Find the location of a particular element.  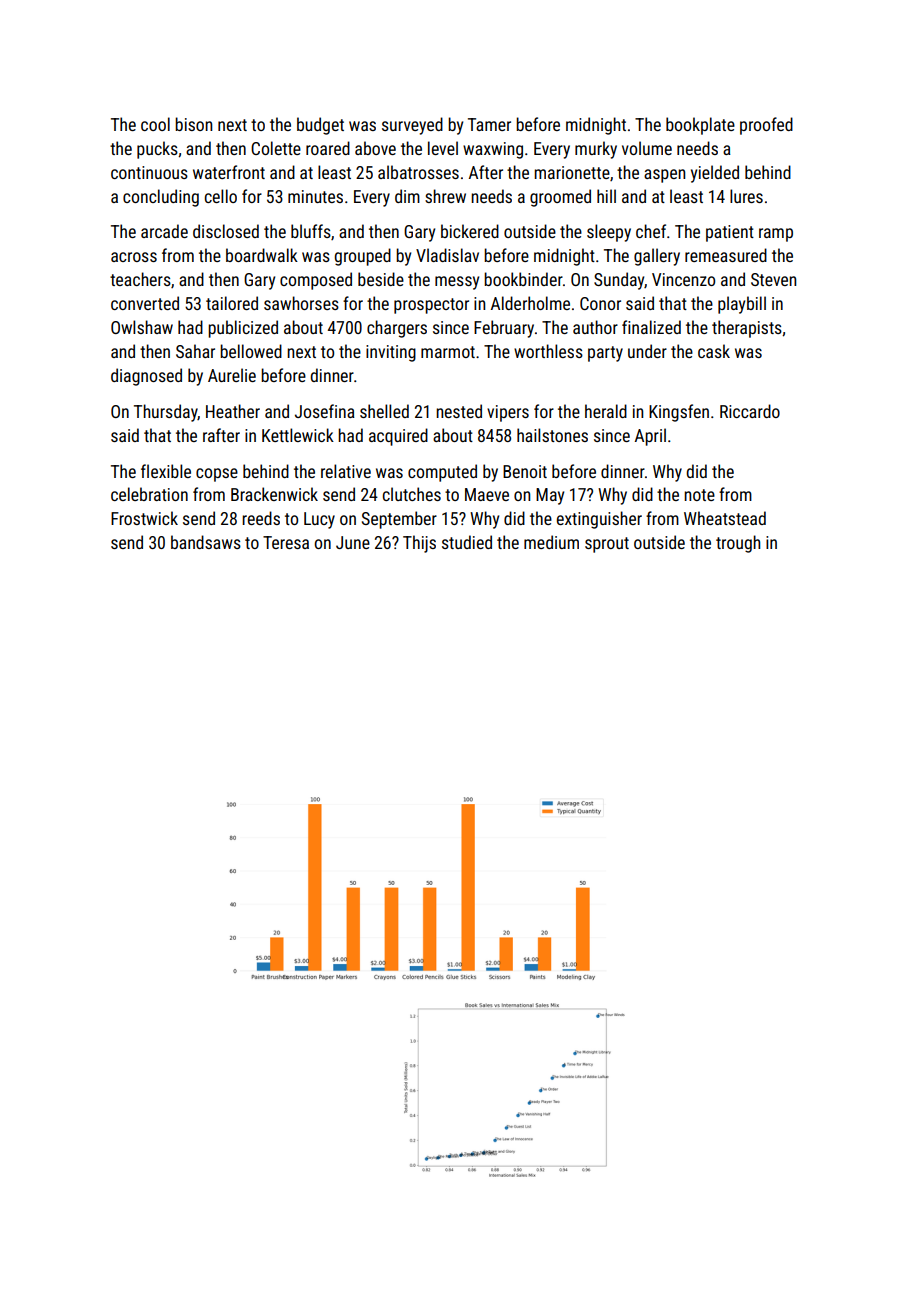

Thijs is located at coordinates (419, 544).
